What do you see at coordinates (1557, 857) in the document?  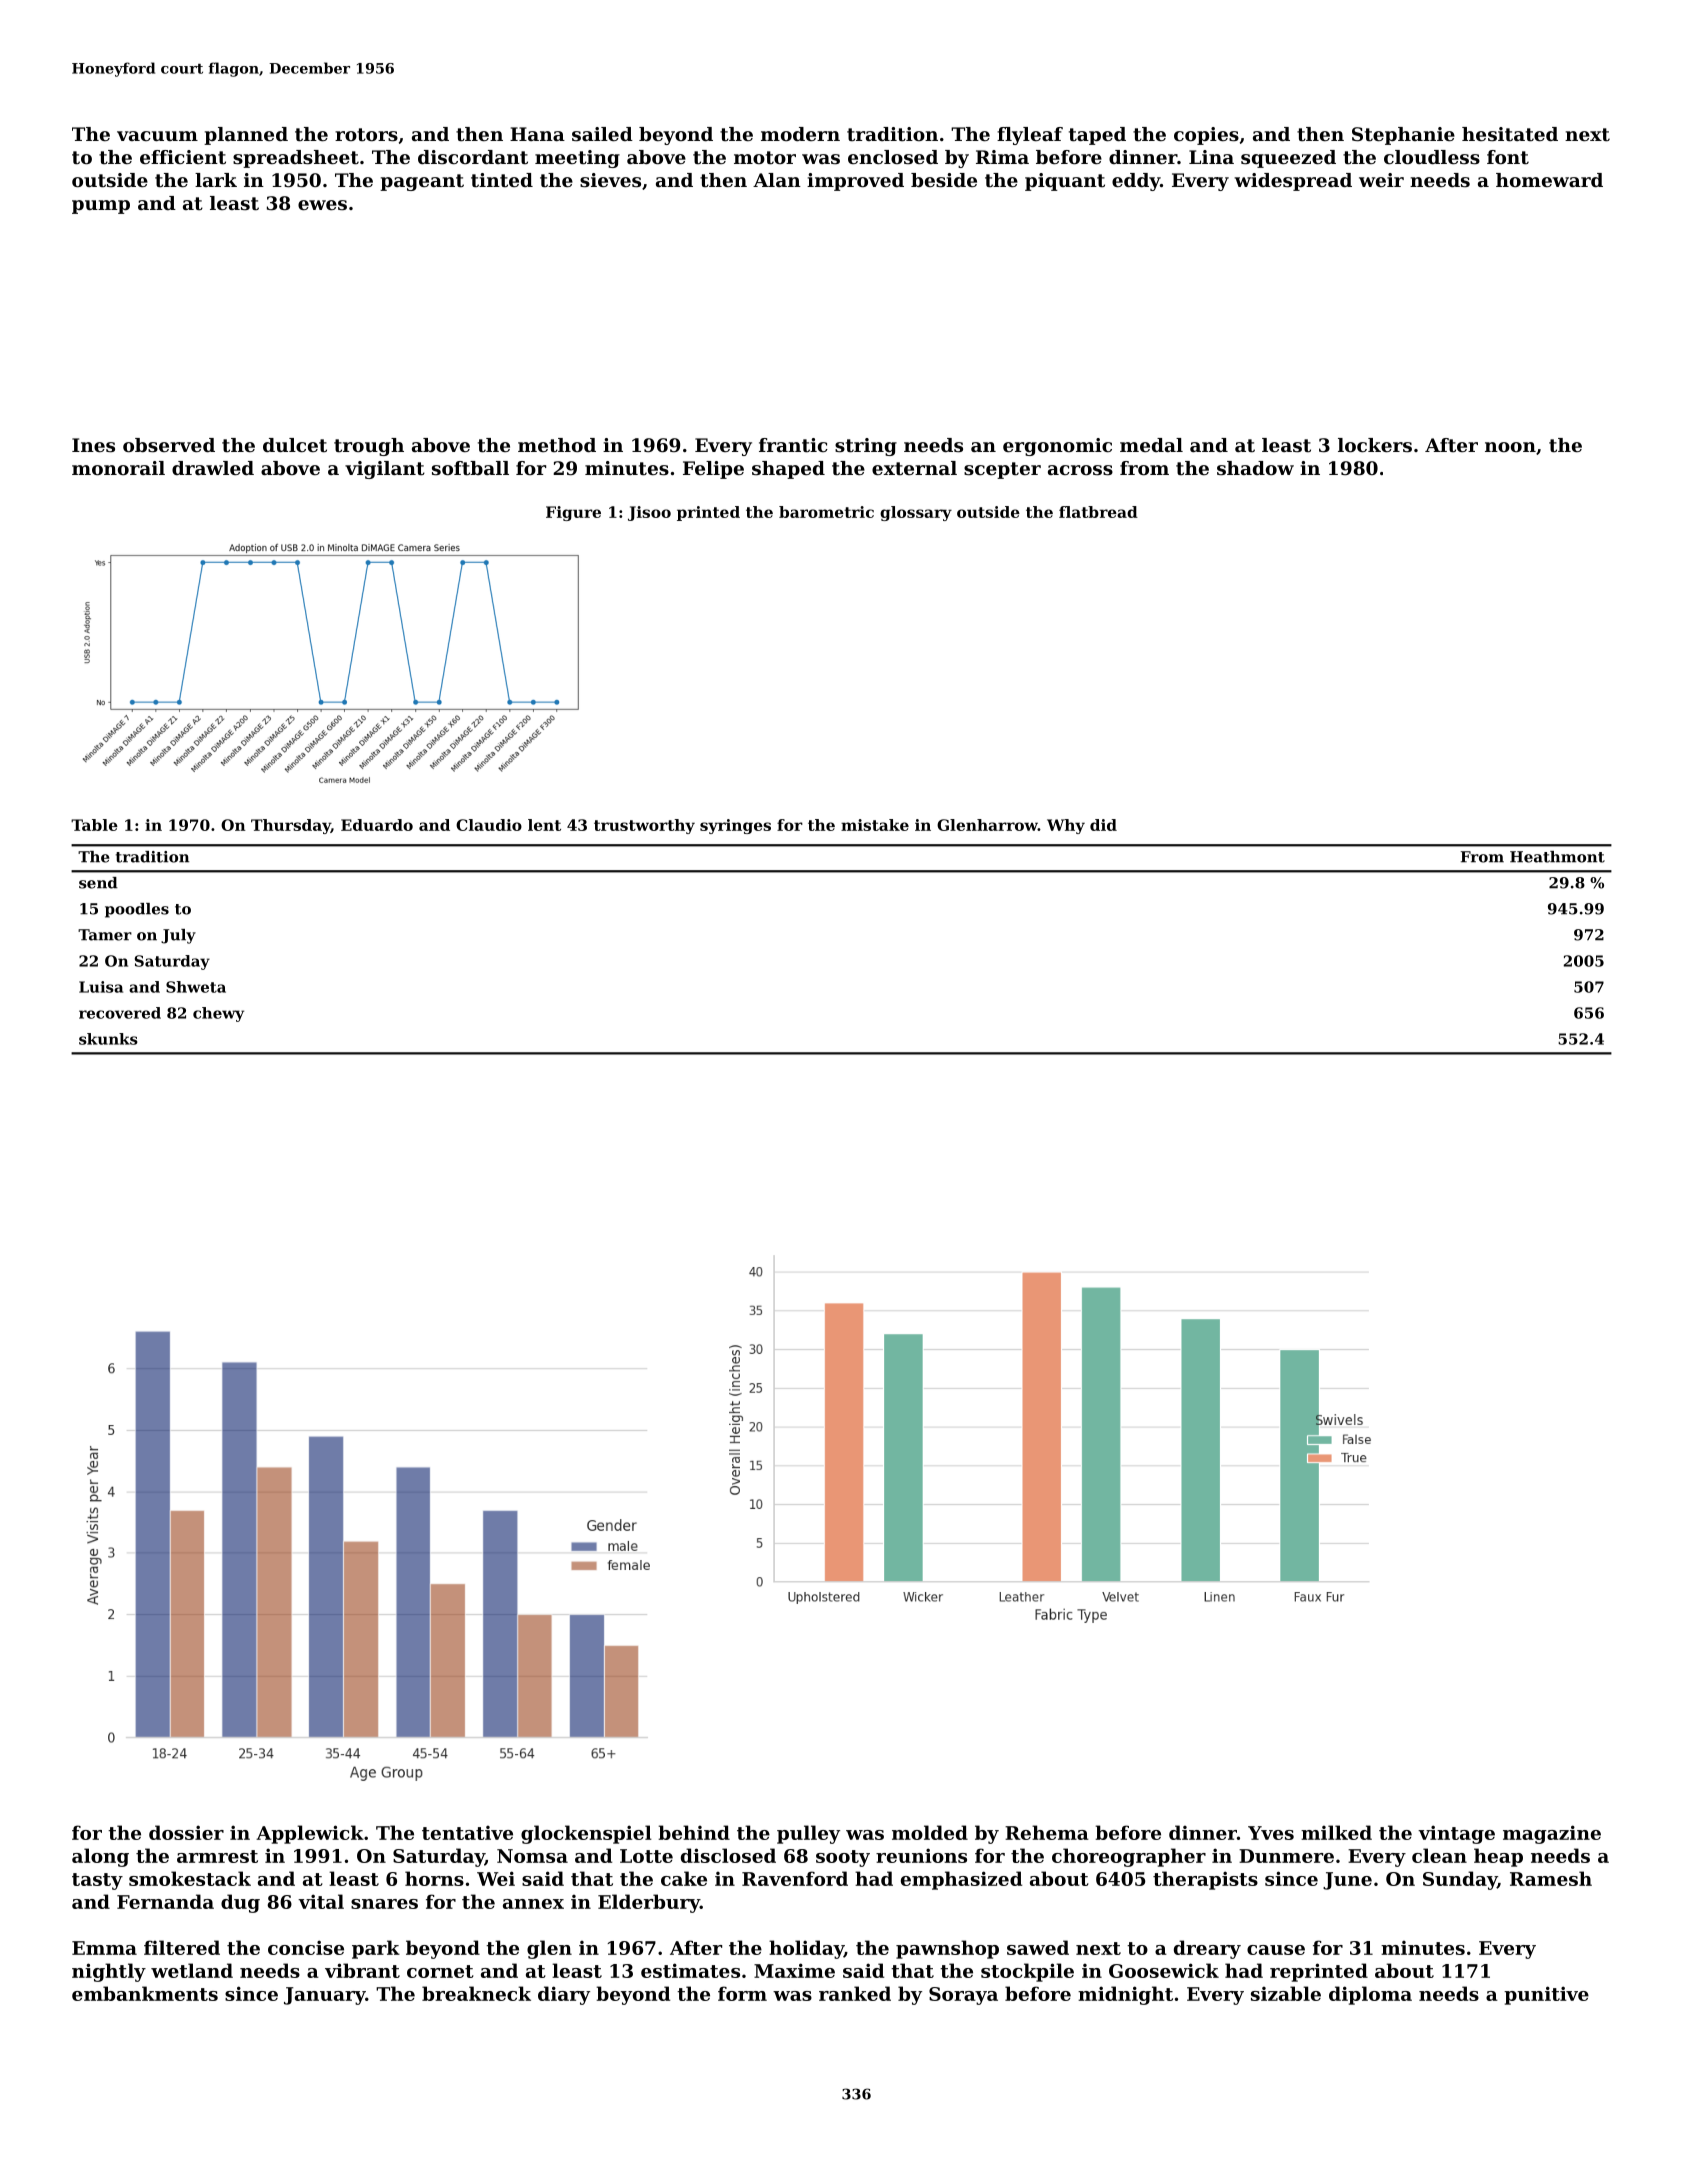 I see `Heathmont` at bounding box center [1557, 857].
